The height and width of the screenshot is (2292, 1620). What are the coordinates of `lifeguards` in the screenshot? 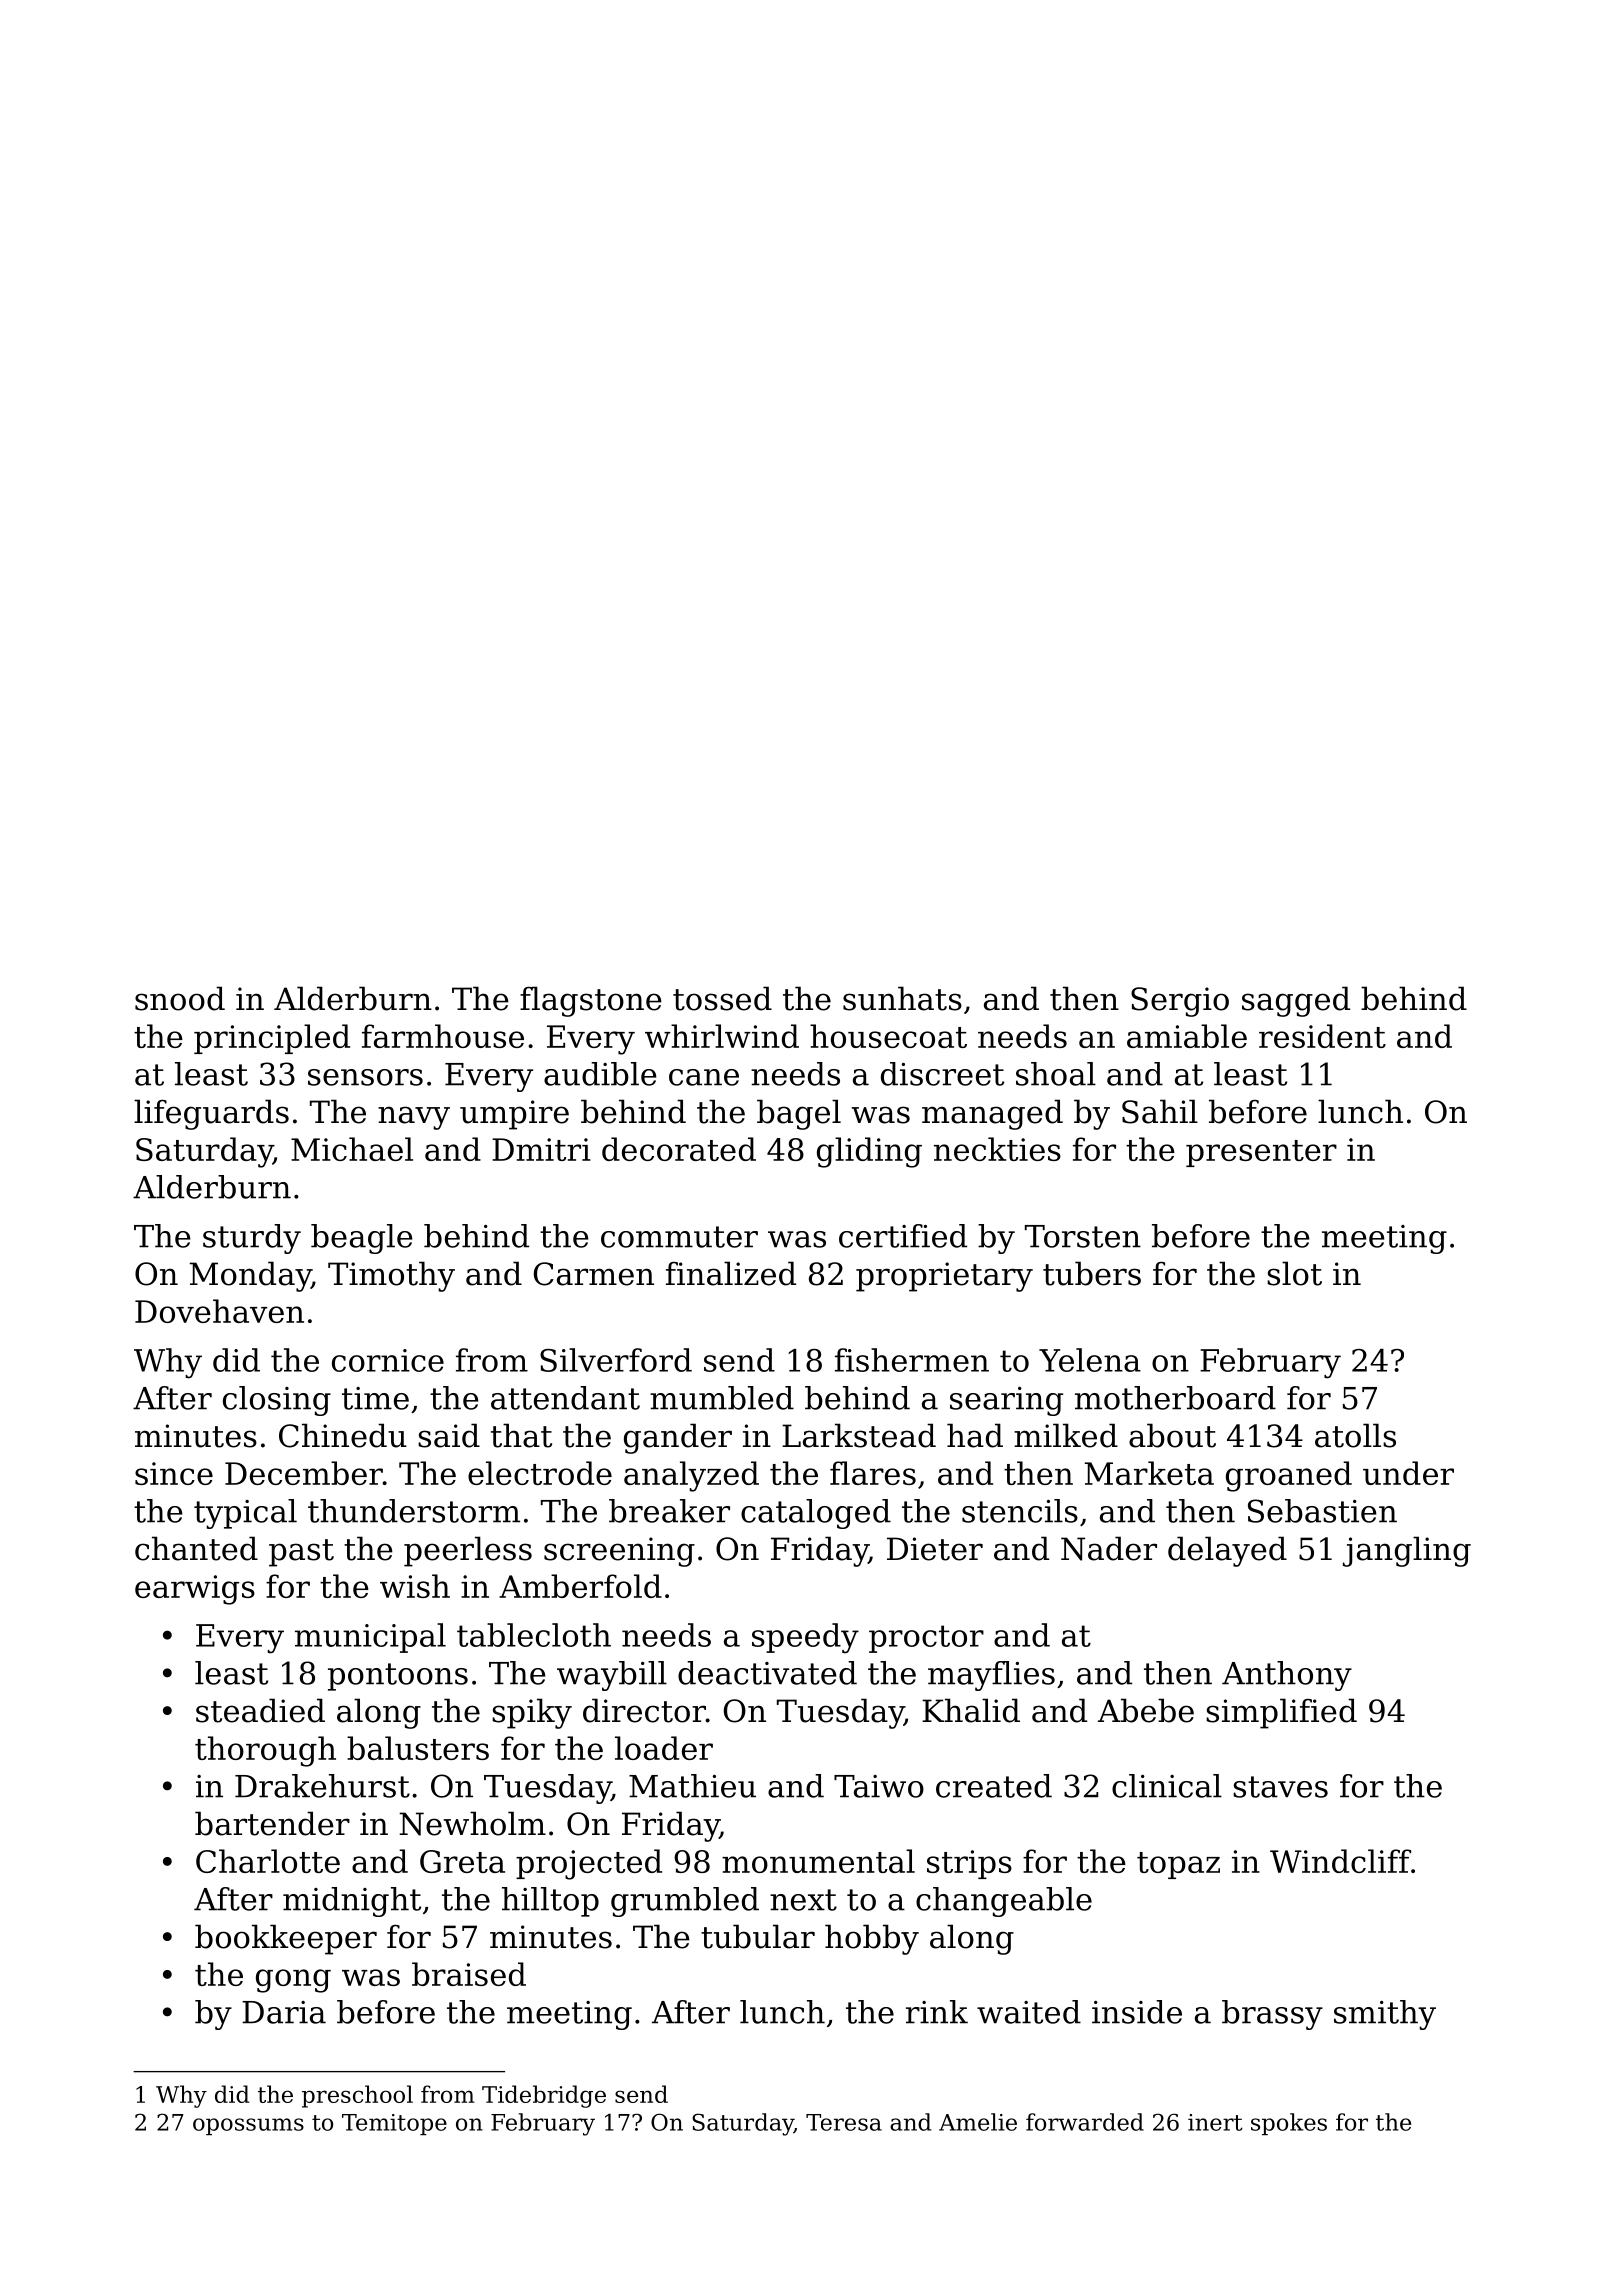 It's located at (211, 1114).
